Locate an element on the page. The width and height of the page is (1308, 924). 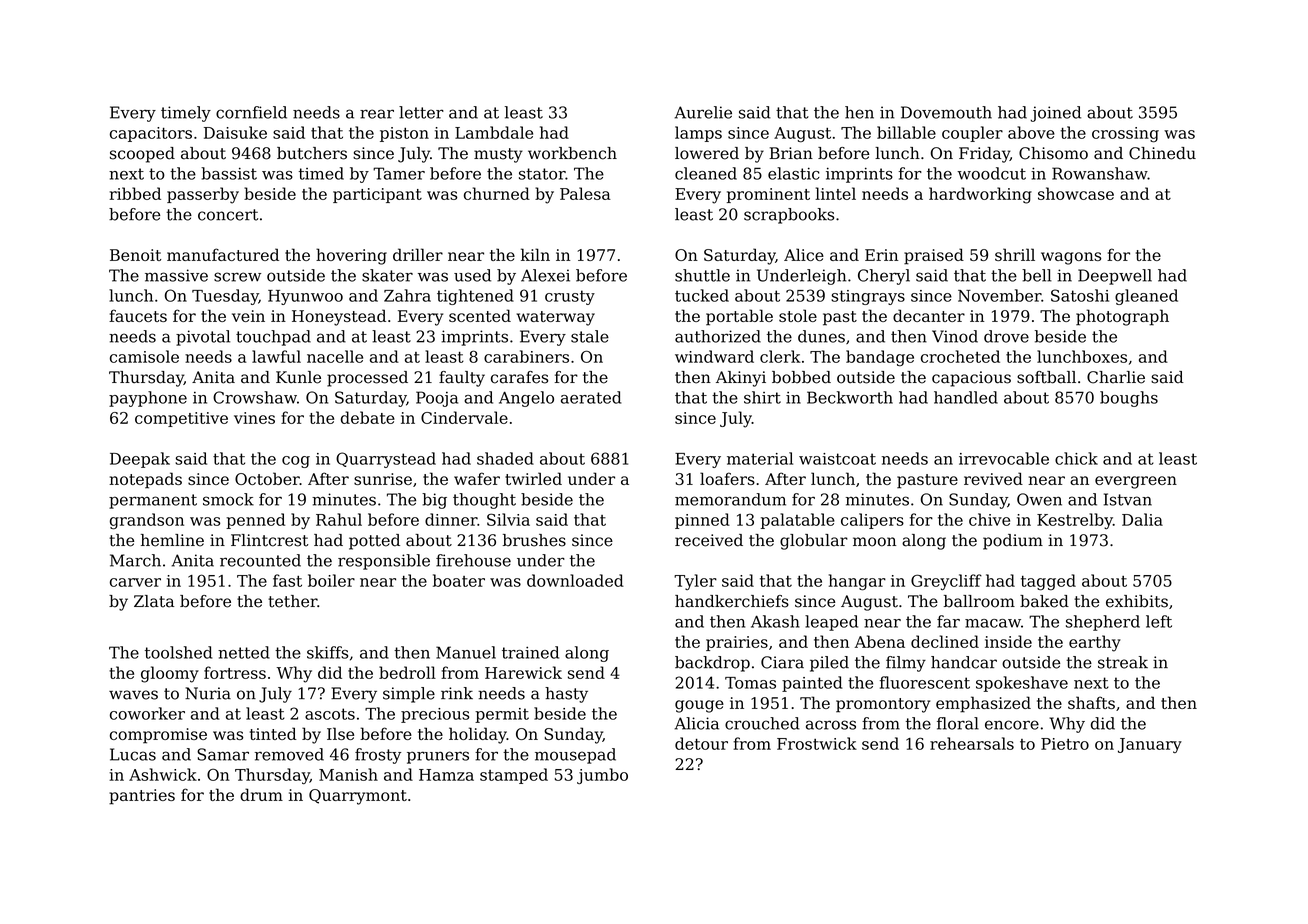
Alexei is located at coordinates (545, 275).
